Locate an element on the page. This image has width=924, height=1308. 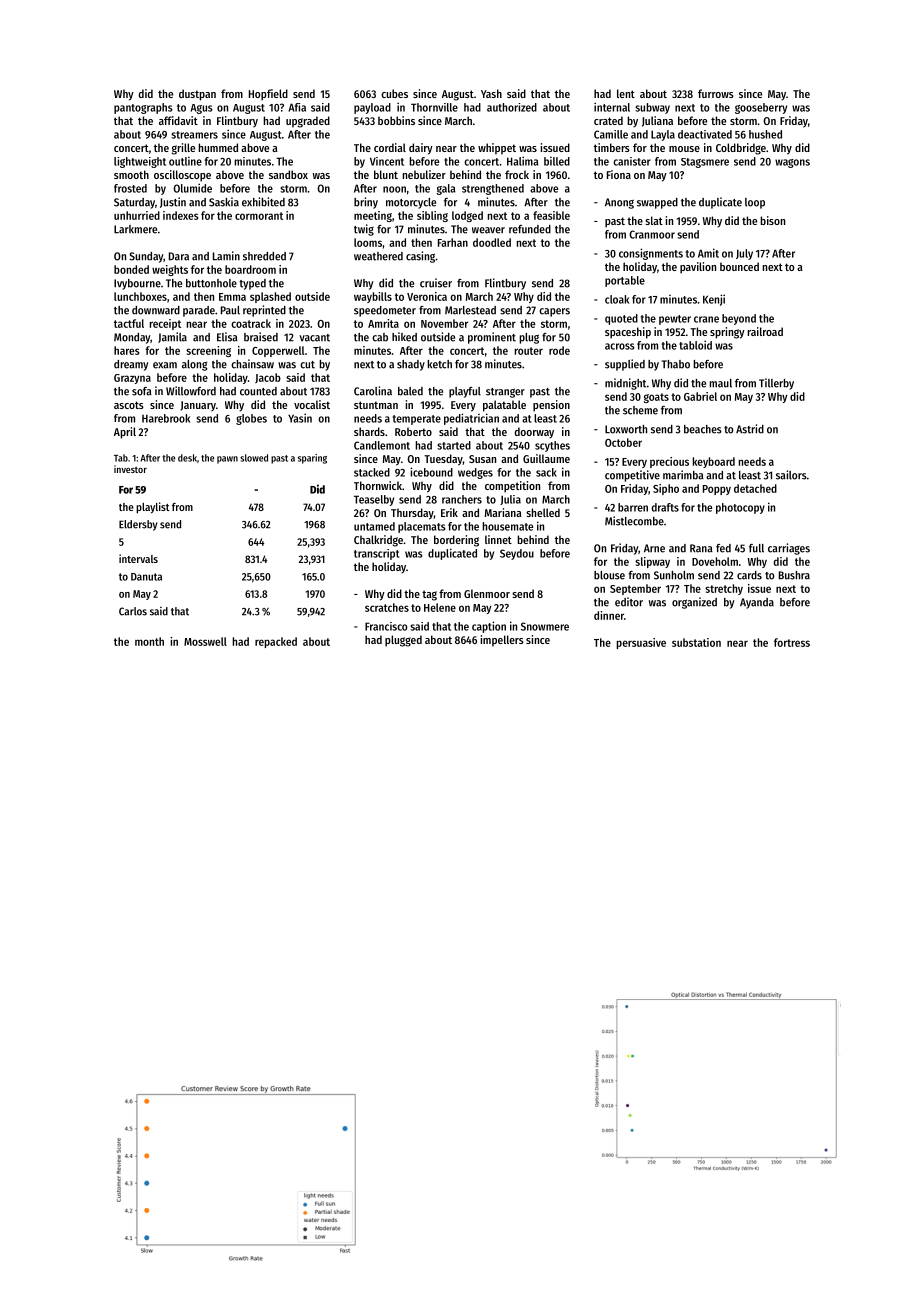
counted is located at coordinates (258, 391).
